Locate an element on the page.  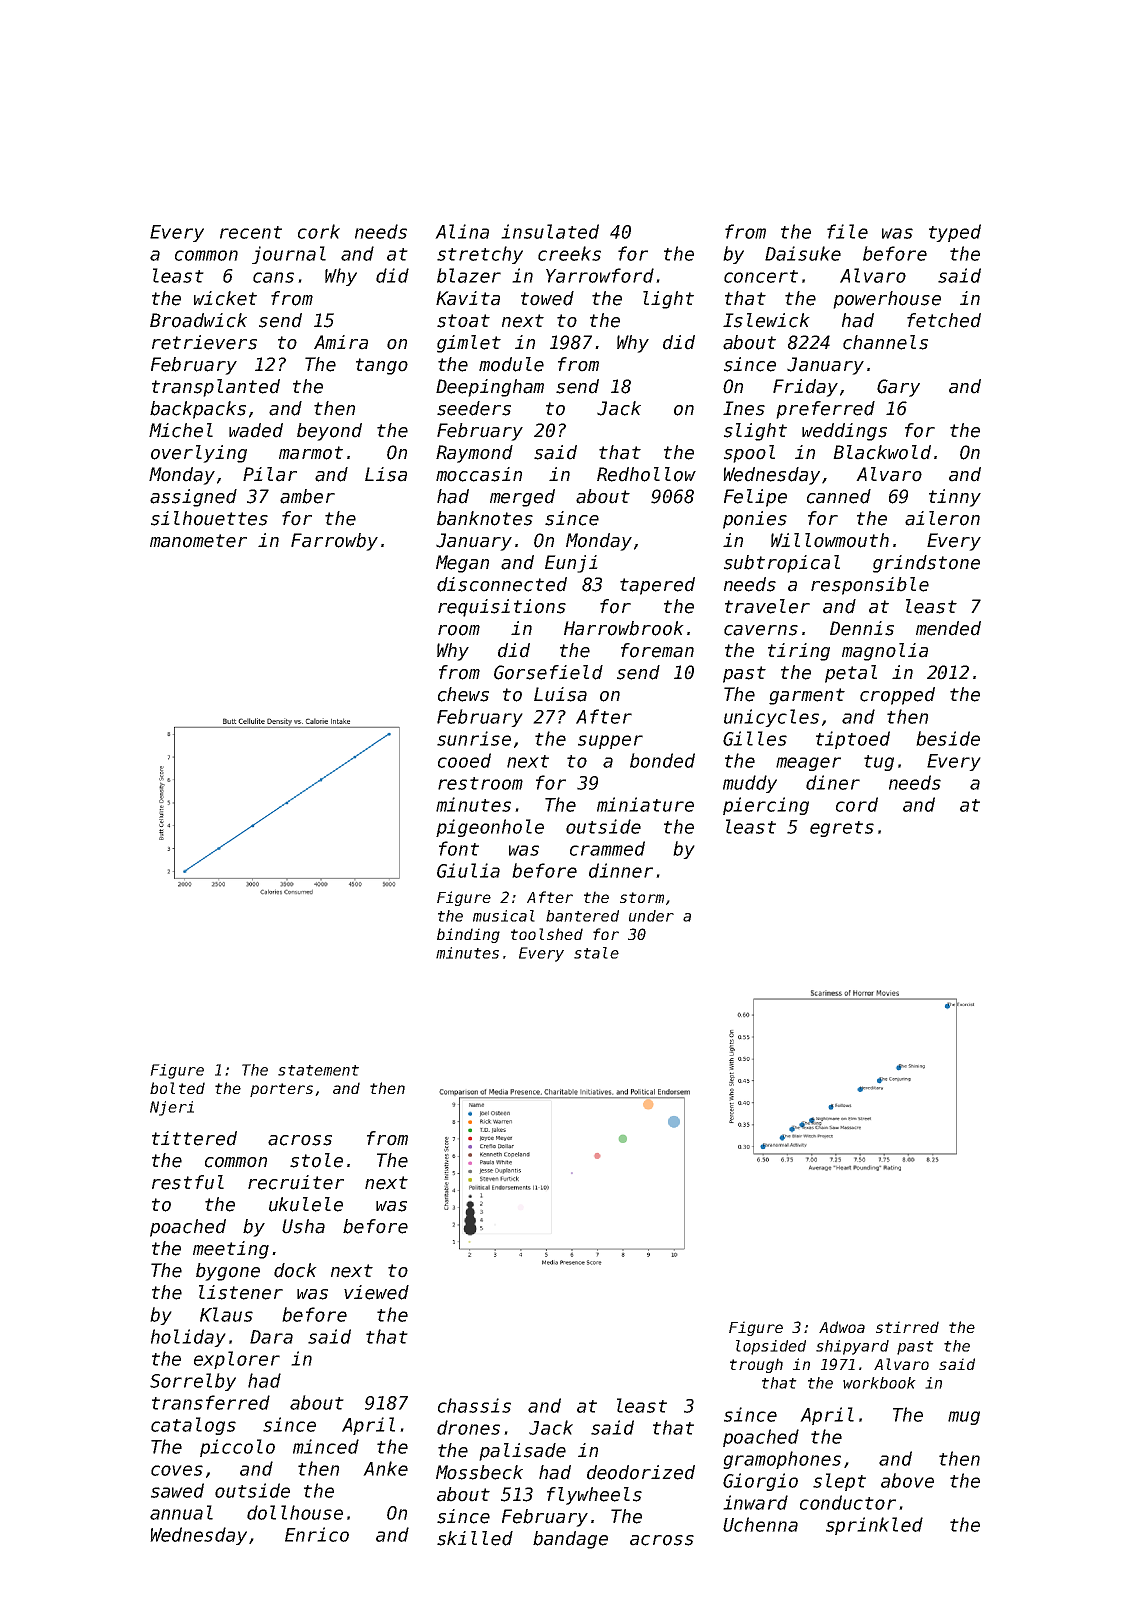
Farrowby is located at coordinates (334, 542).
